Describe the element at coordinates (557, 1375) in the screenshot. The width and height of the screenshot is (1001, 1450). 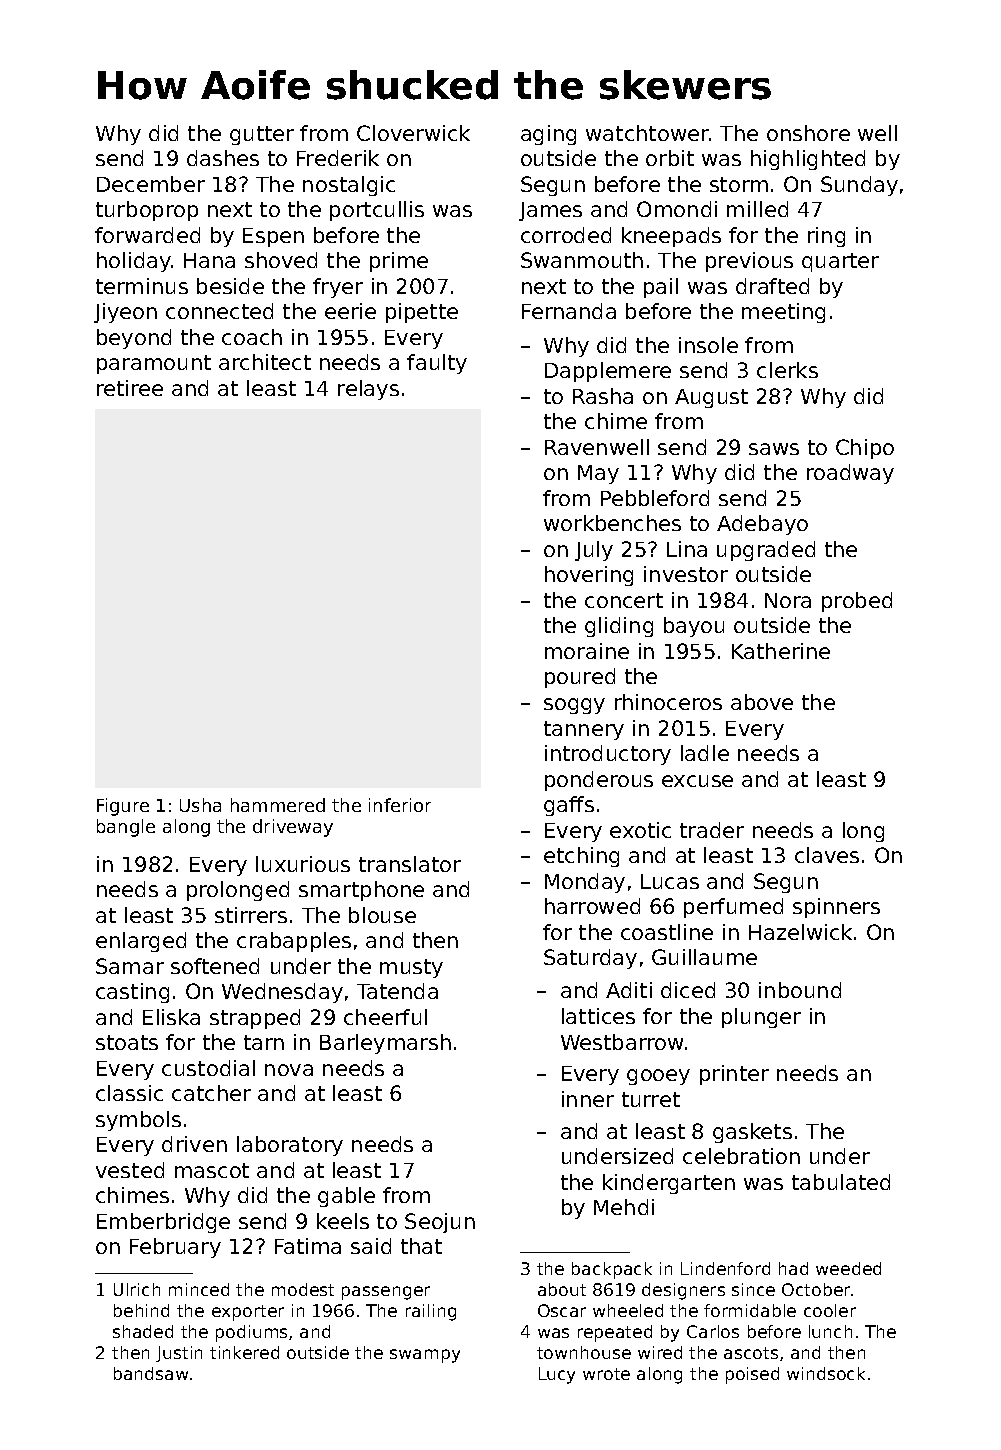
I see `Lucy` at that location.
